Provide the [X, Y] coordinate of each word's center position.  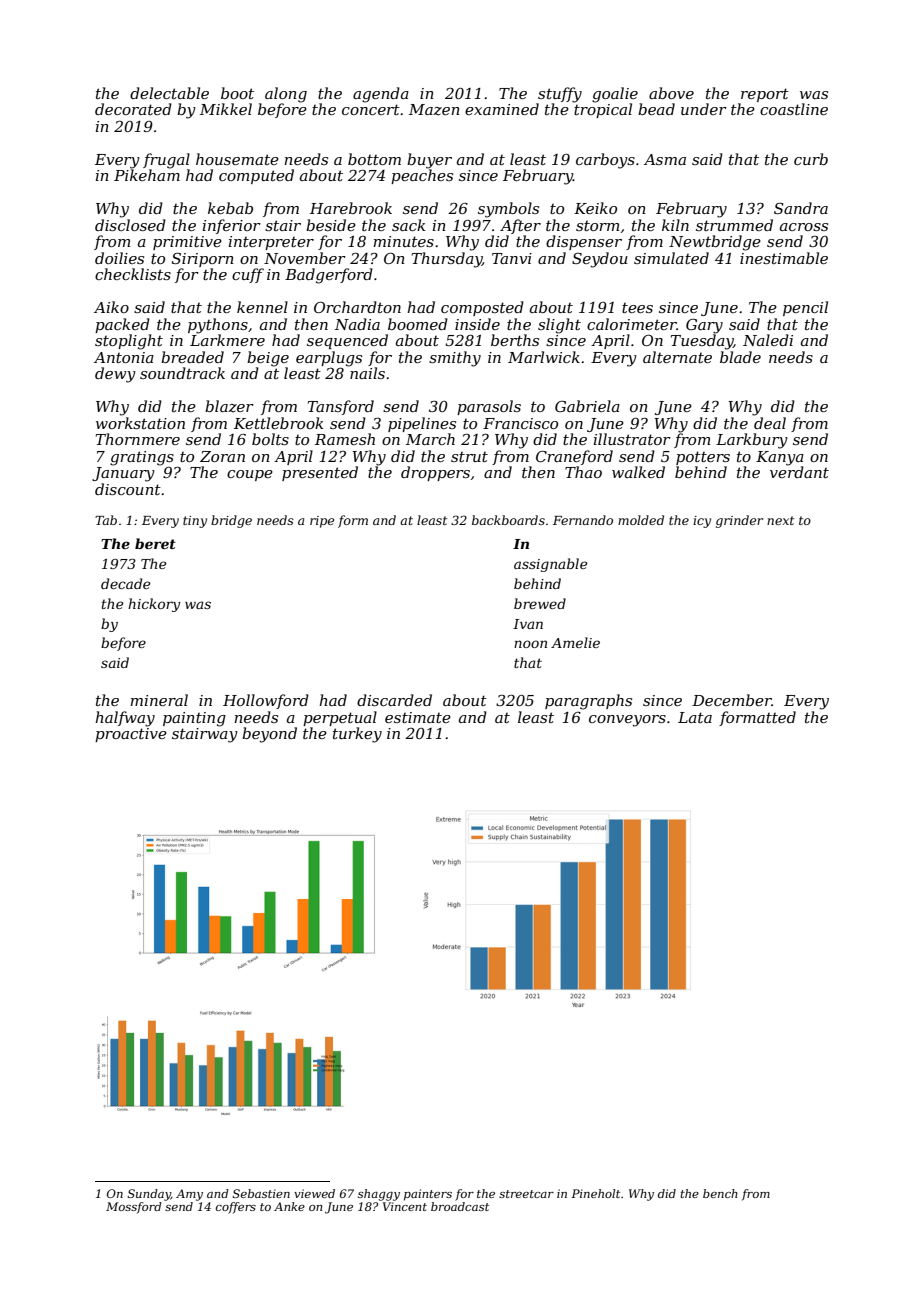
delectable [169, 93]
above [671, 93]
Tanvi [512, 258]
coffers [236, 1208]
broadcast [460, 1206]
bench [720, 1193]
